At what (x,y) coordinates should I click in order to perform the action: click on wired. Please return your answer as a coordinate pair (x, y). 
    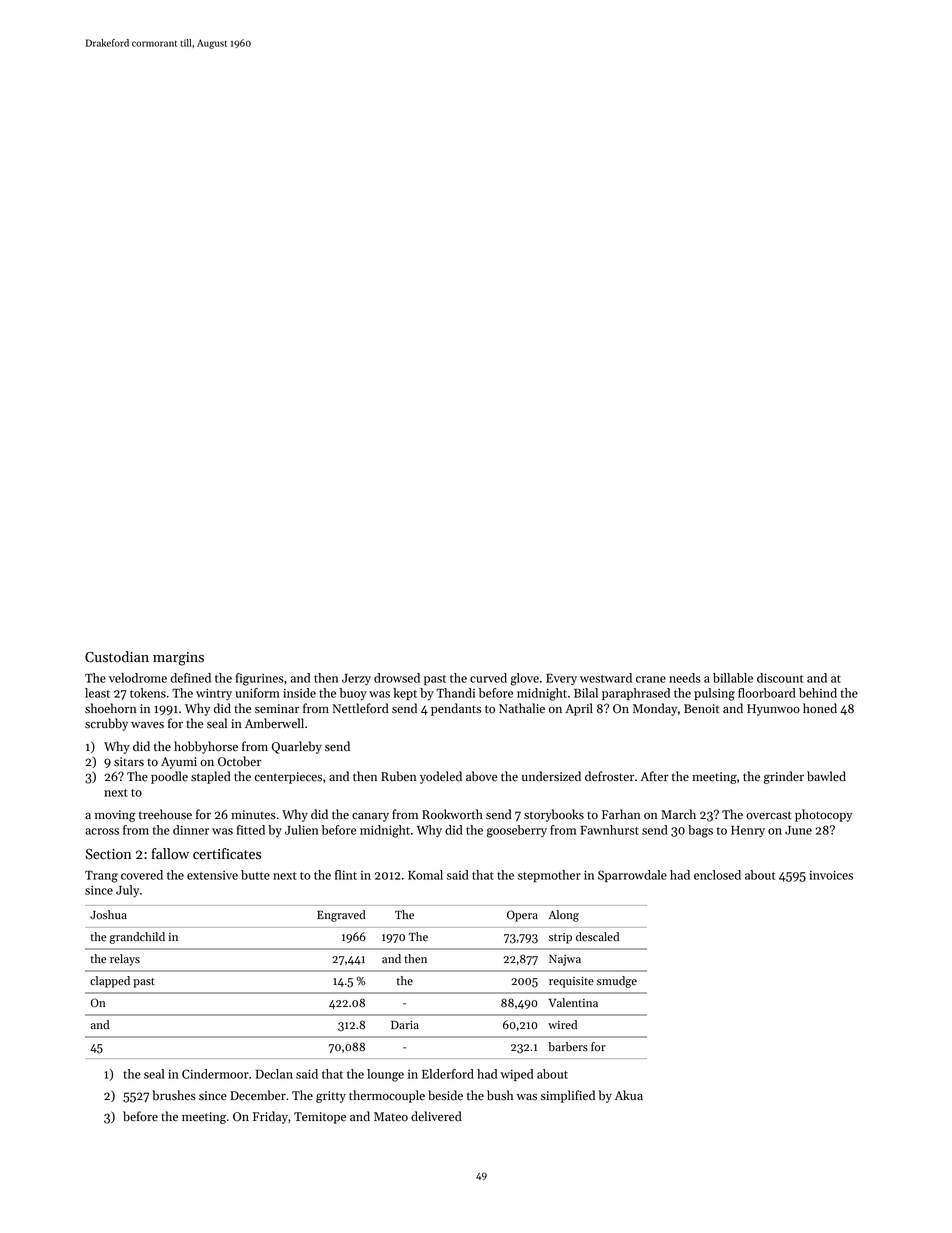
    Looking at the image, I should click on (562, 1025).
